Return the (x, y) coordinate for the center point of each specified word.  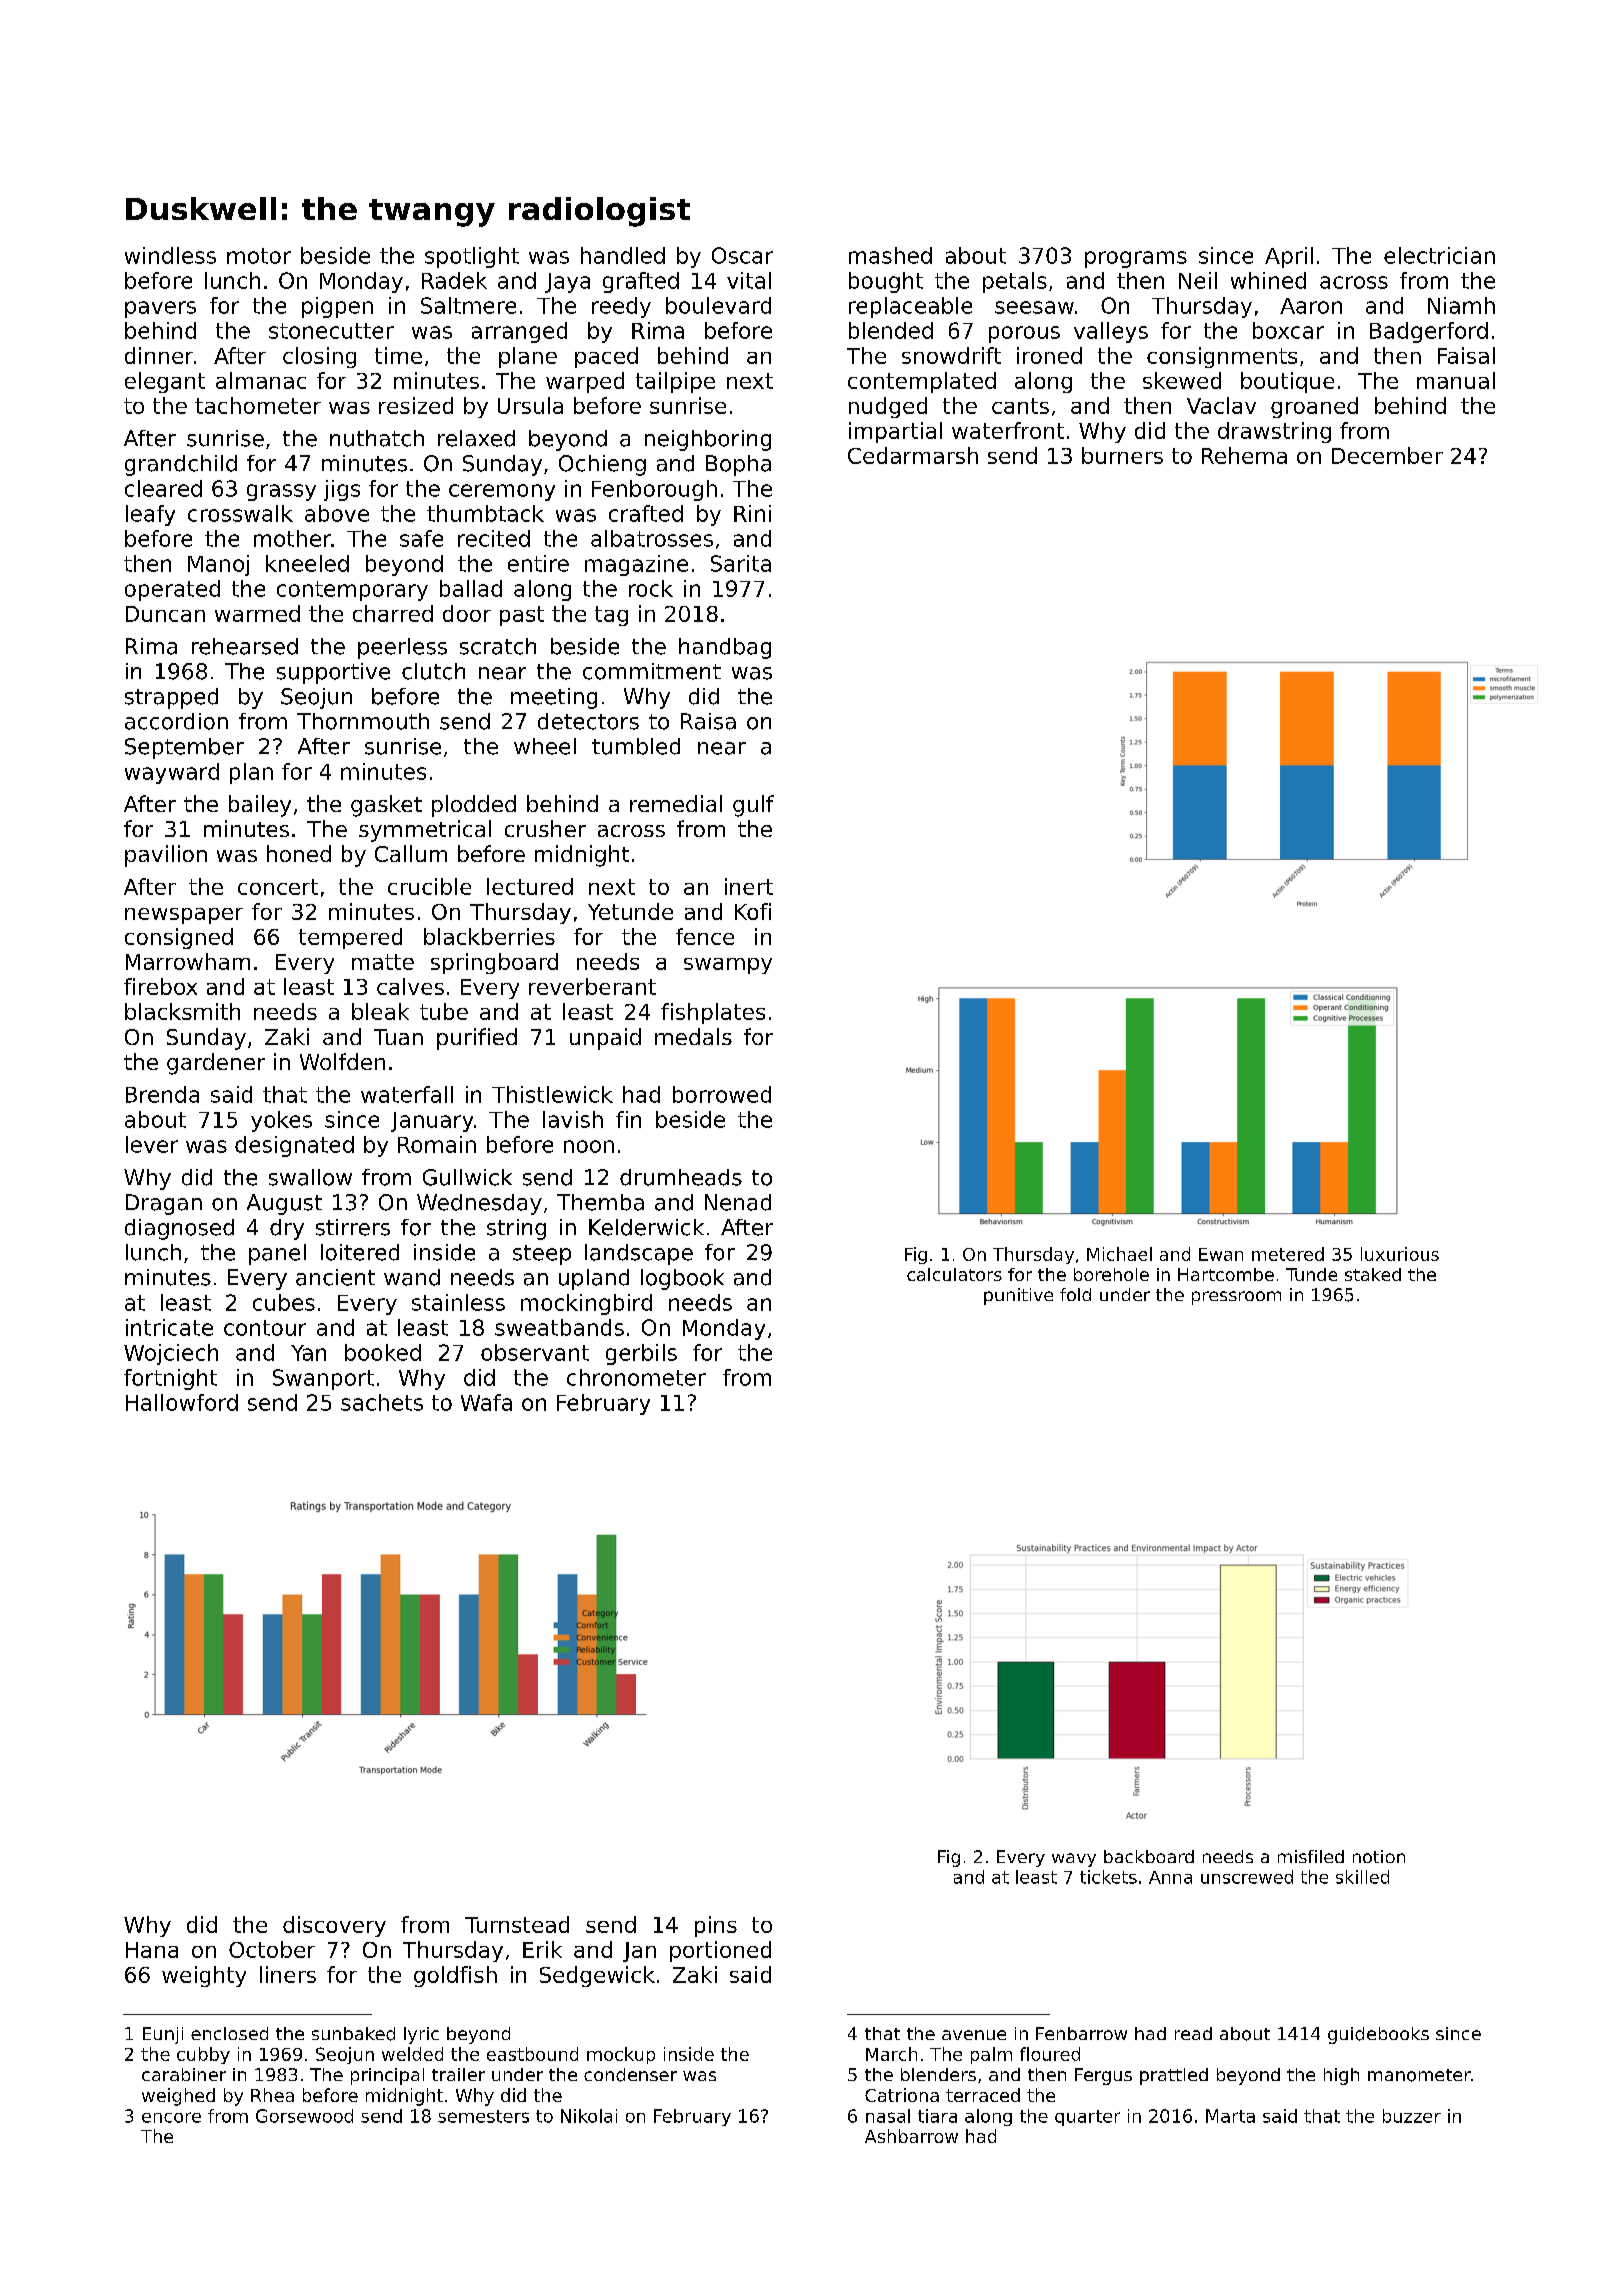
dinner (159, 355)
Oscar (742, 255)
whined (1268, 280)
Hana (152, 1950)
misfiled (1311, 1856)
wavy (1074, 1860)
